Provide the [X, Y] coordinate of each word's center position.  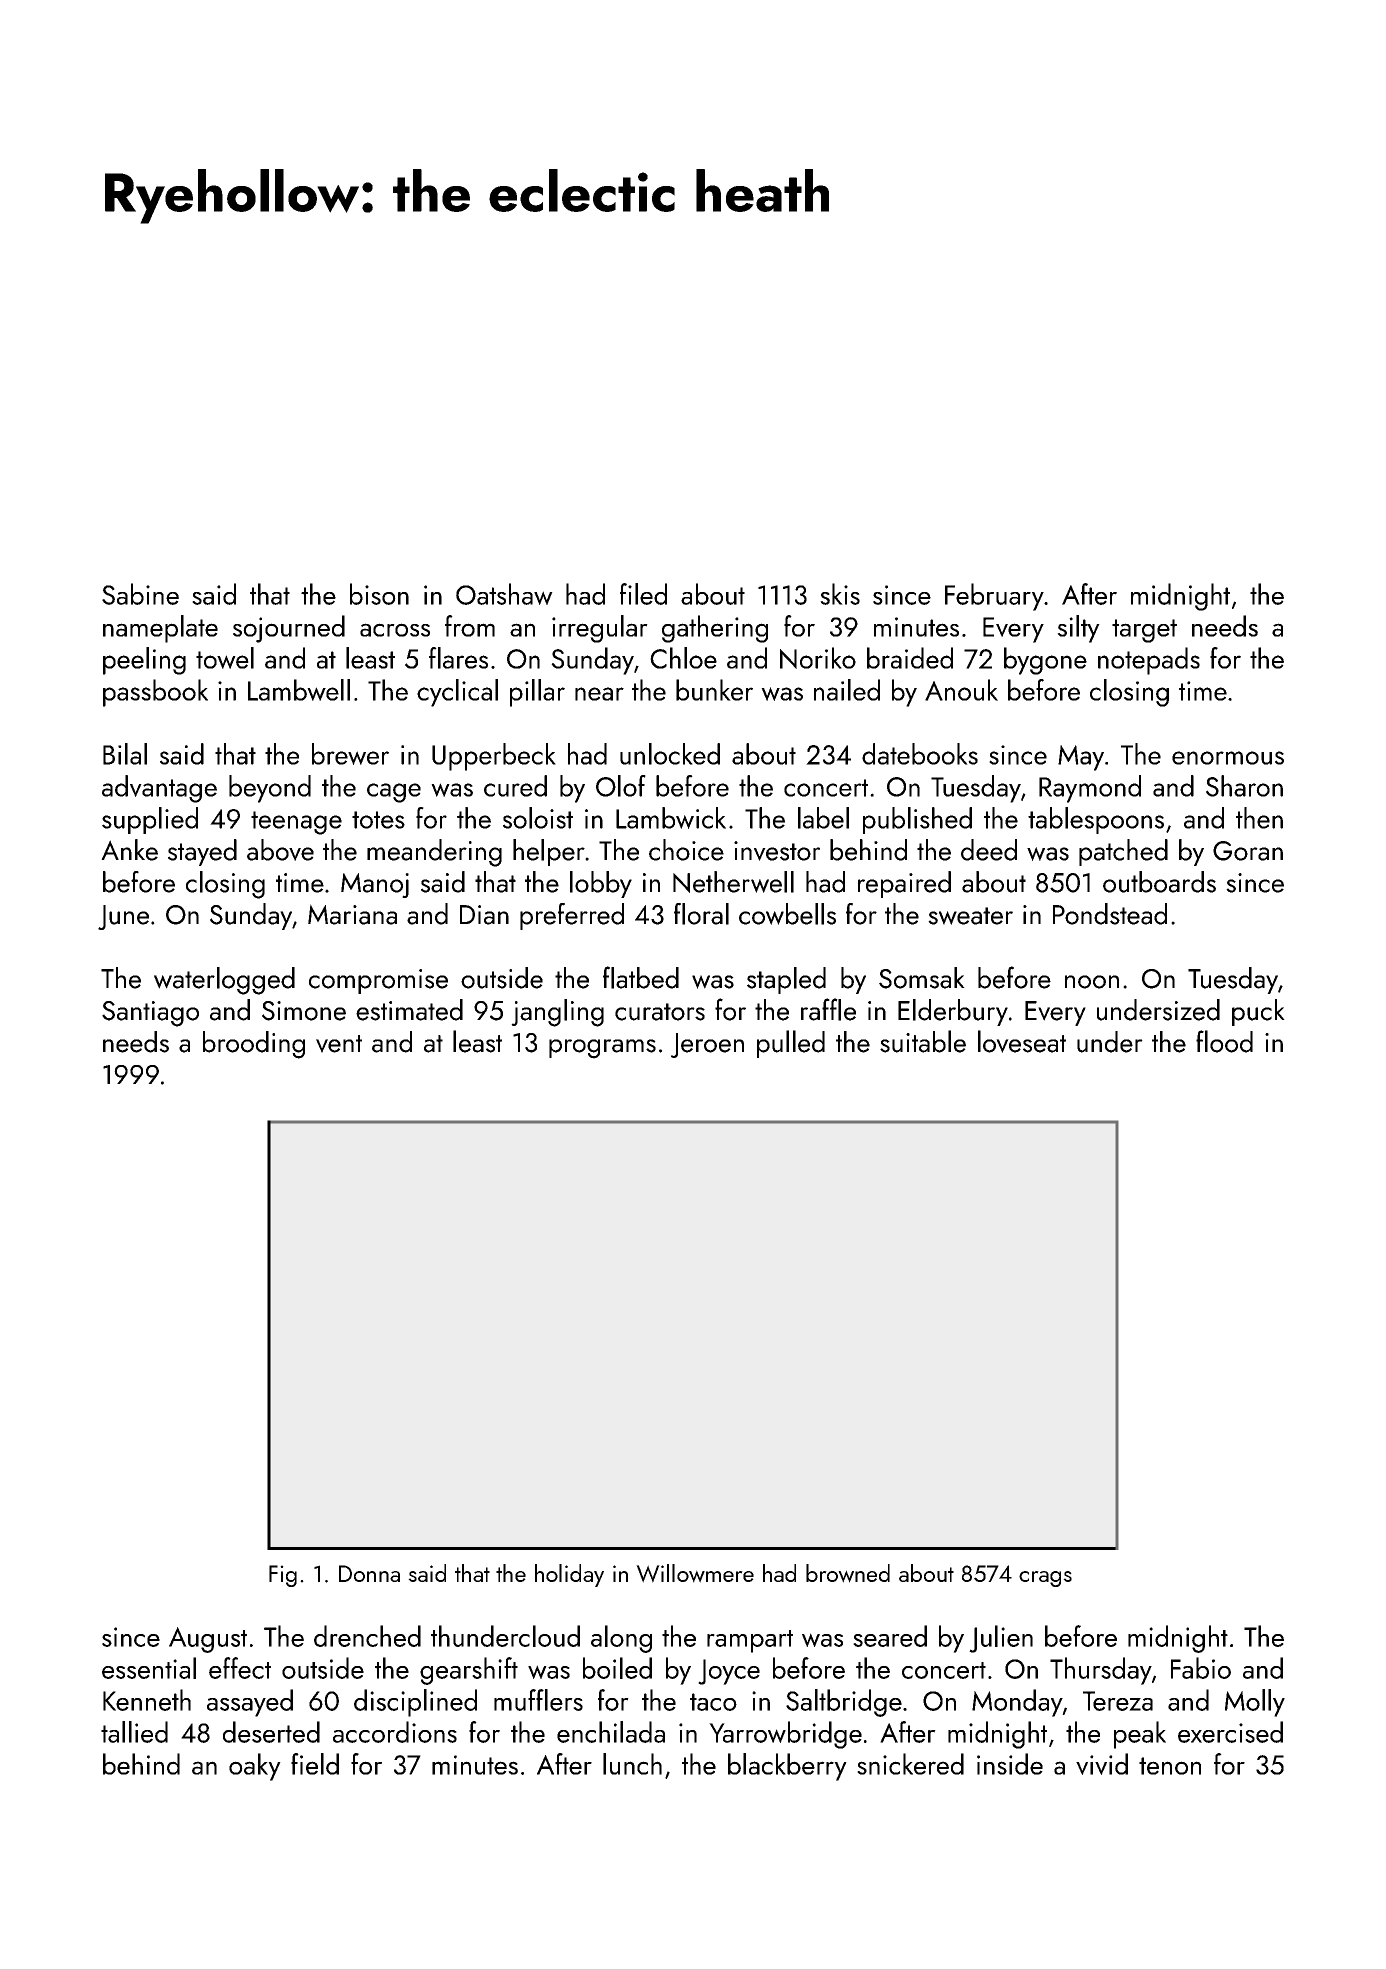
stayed [202, 852]
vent [339, 1044]
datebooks [920, 754]
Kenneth [147, 1700]
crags [1045, 1579]
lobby [601, 884]
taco [713, 1702]
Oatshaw [504, 594]
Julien [1001, 1639]
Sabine [140, 594]
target [1144, 631]
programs [602, 1049]
